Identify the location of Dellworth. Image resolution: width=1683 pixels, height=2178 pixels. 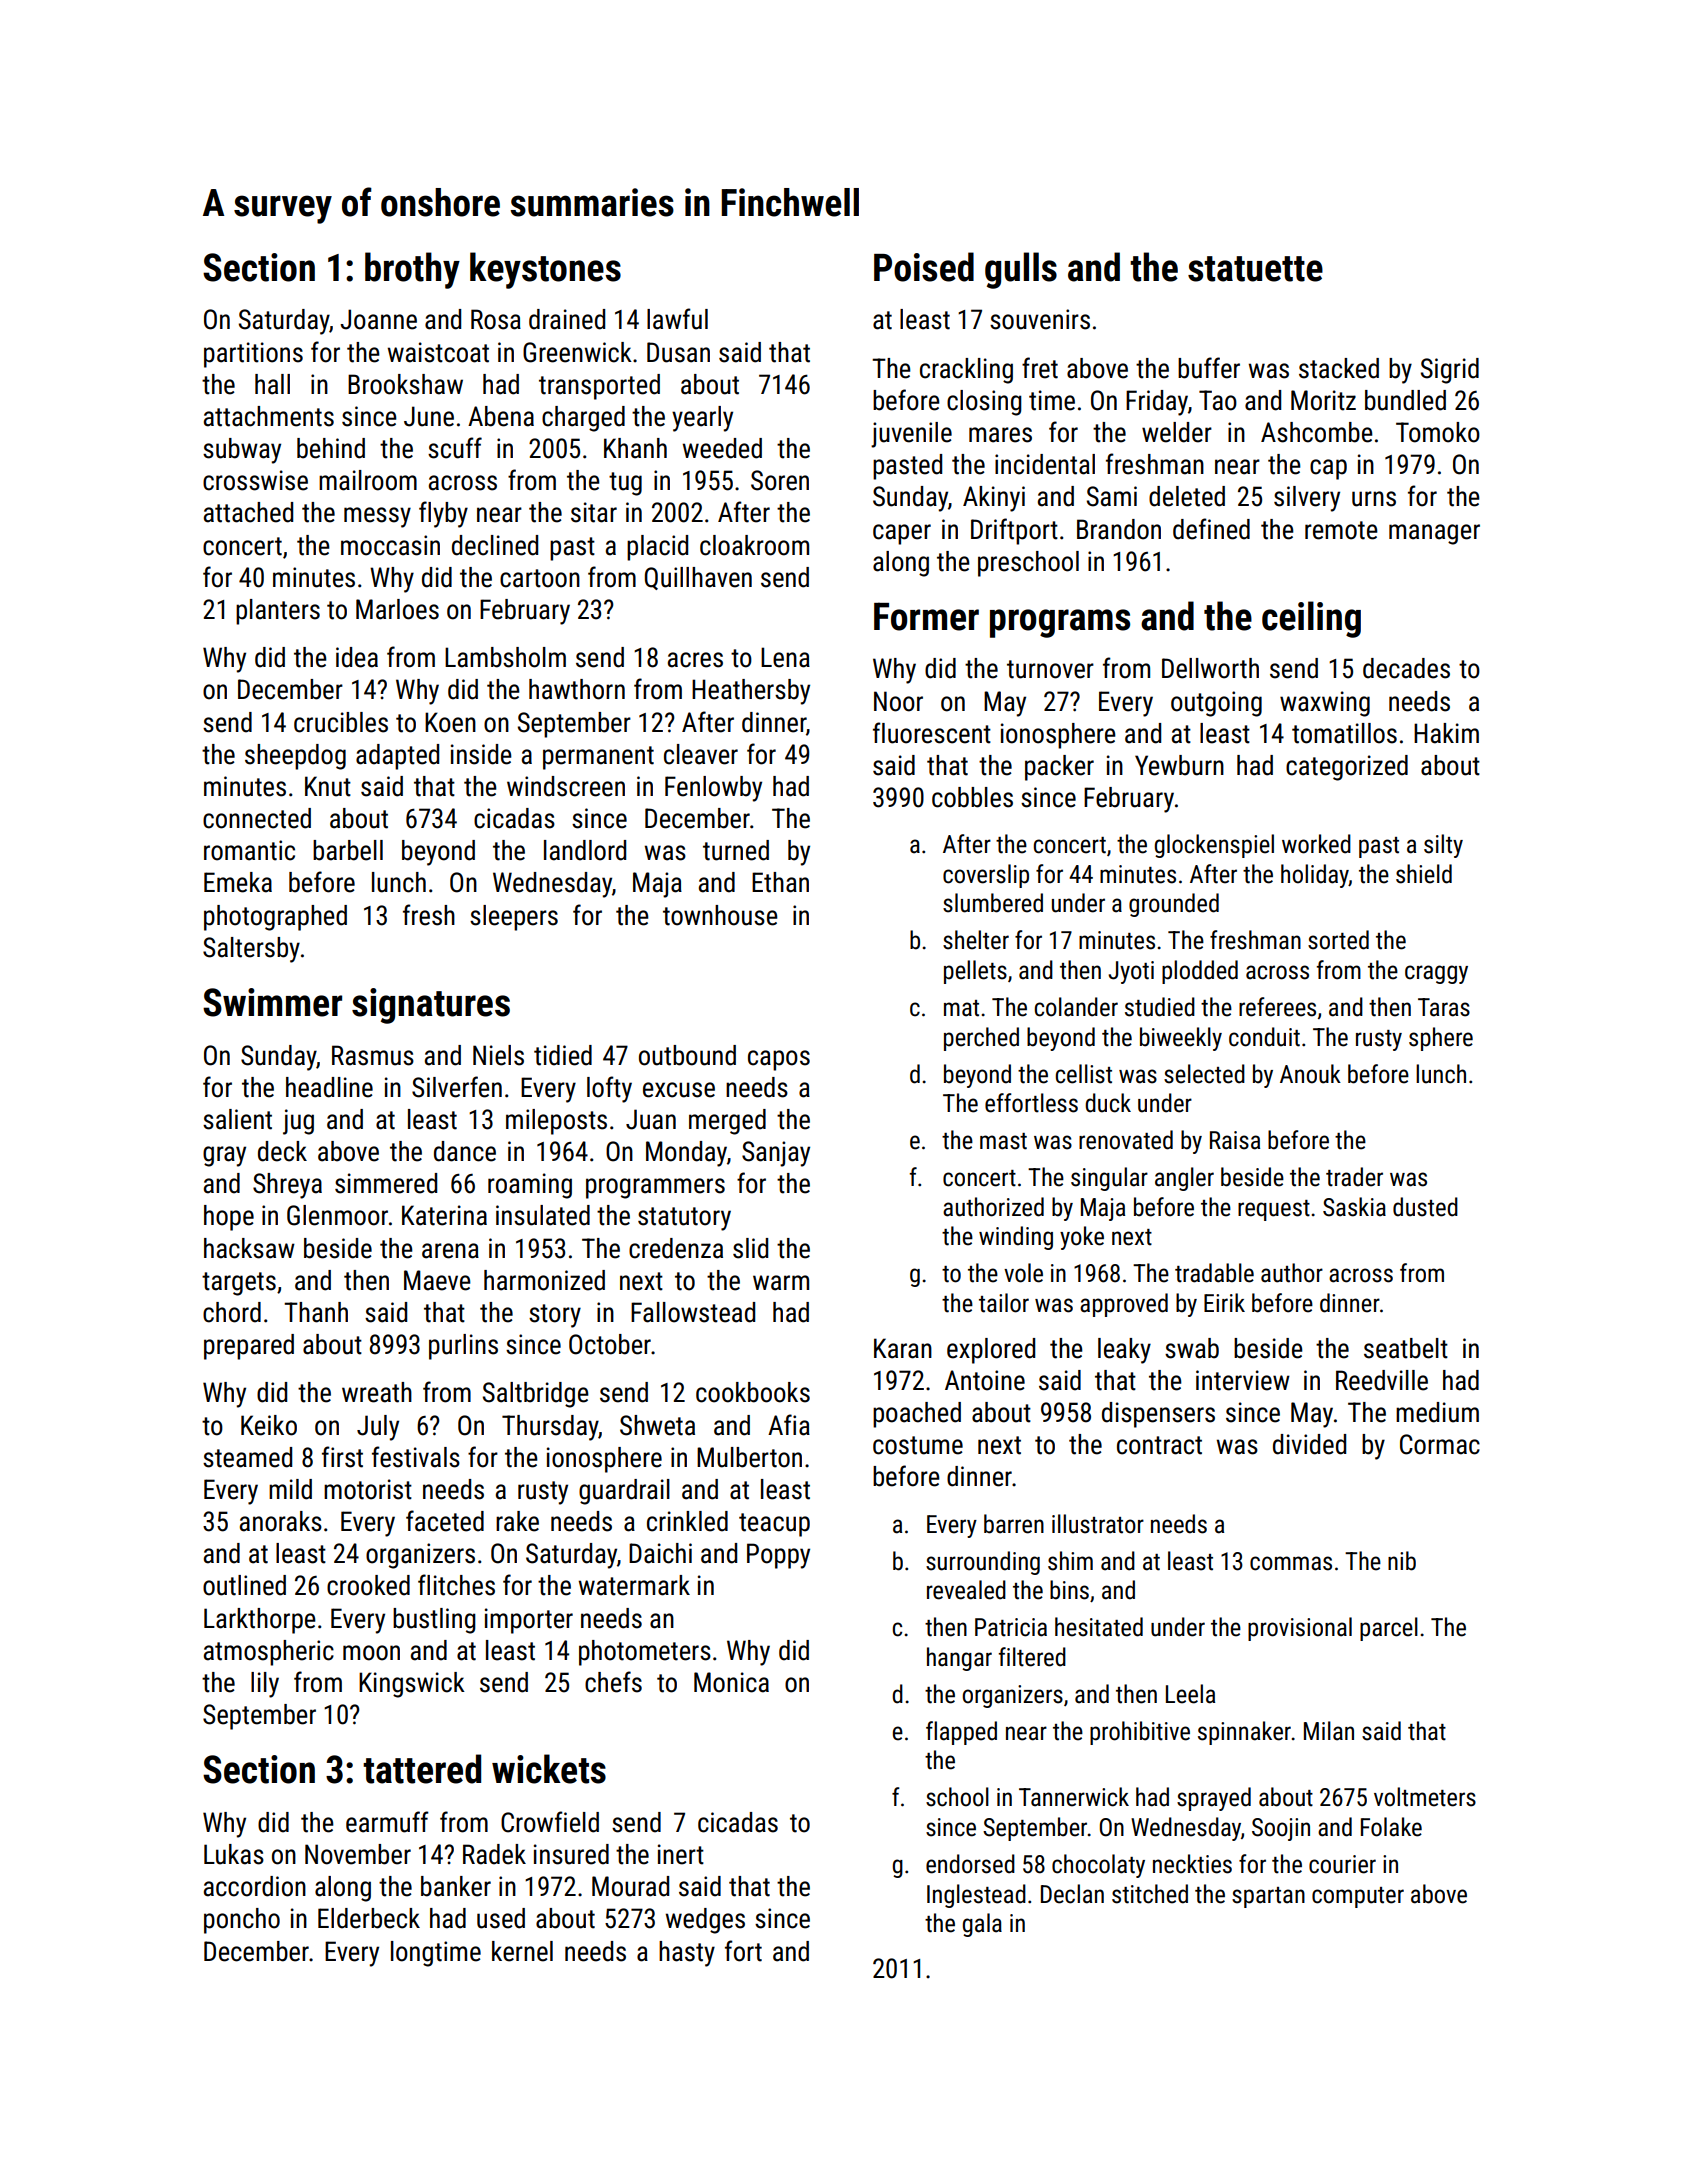
(1210, 668).
